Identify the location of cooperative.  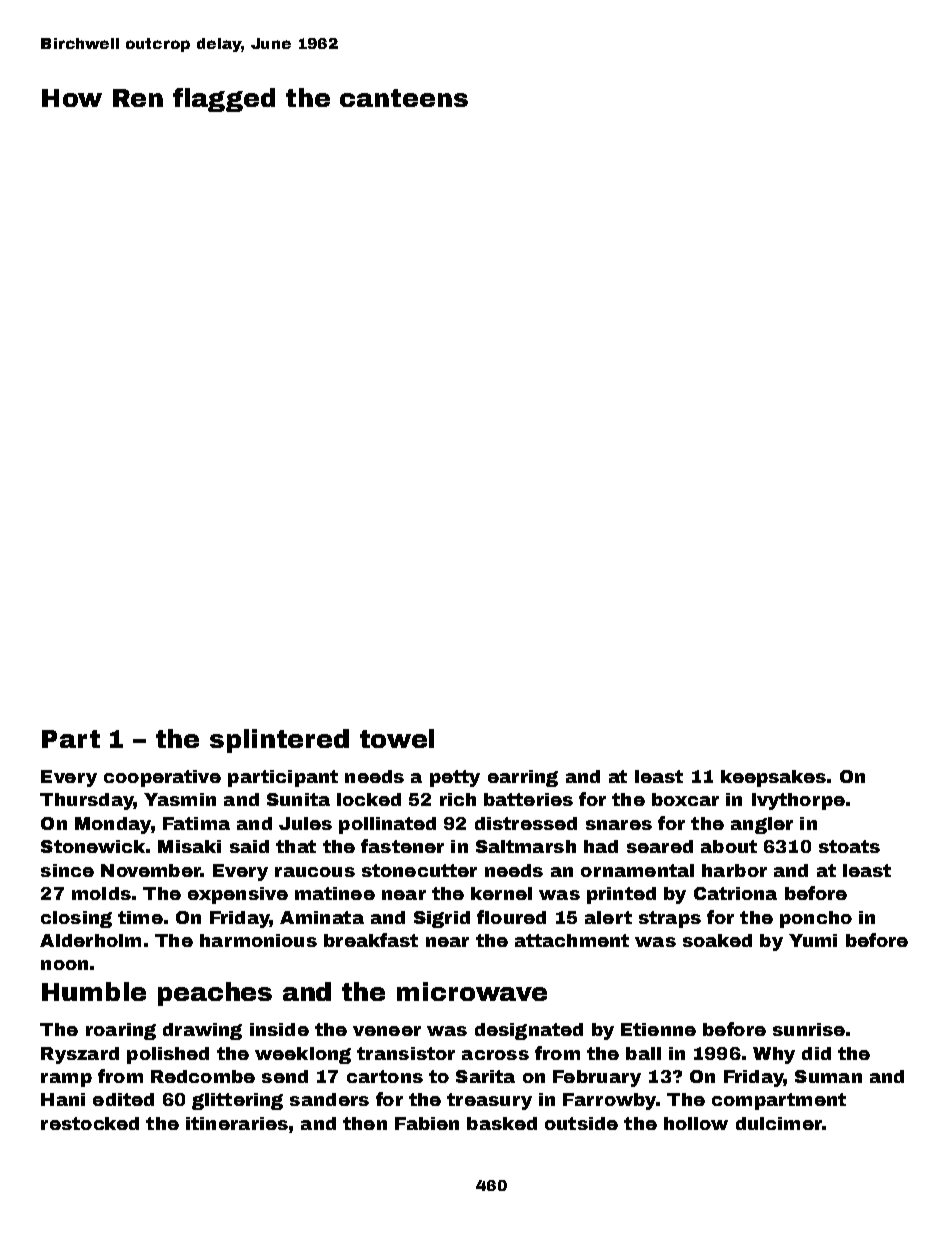
(162, 778).
